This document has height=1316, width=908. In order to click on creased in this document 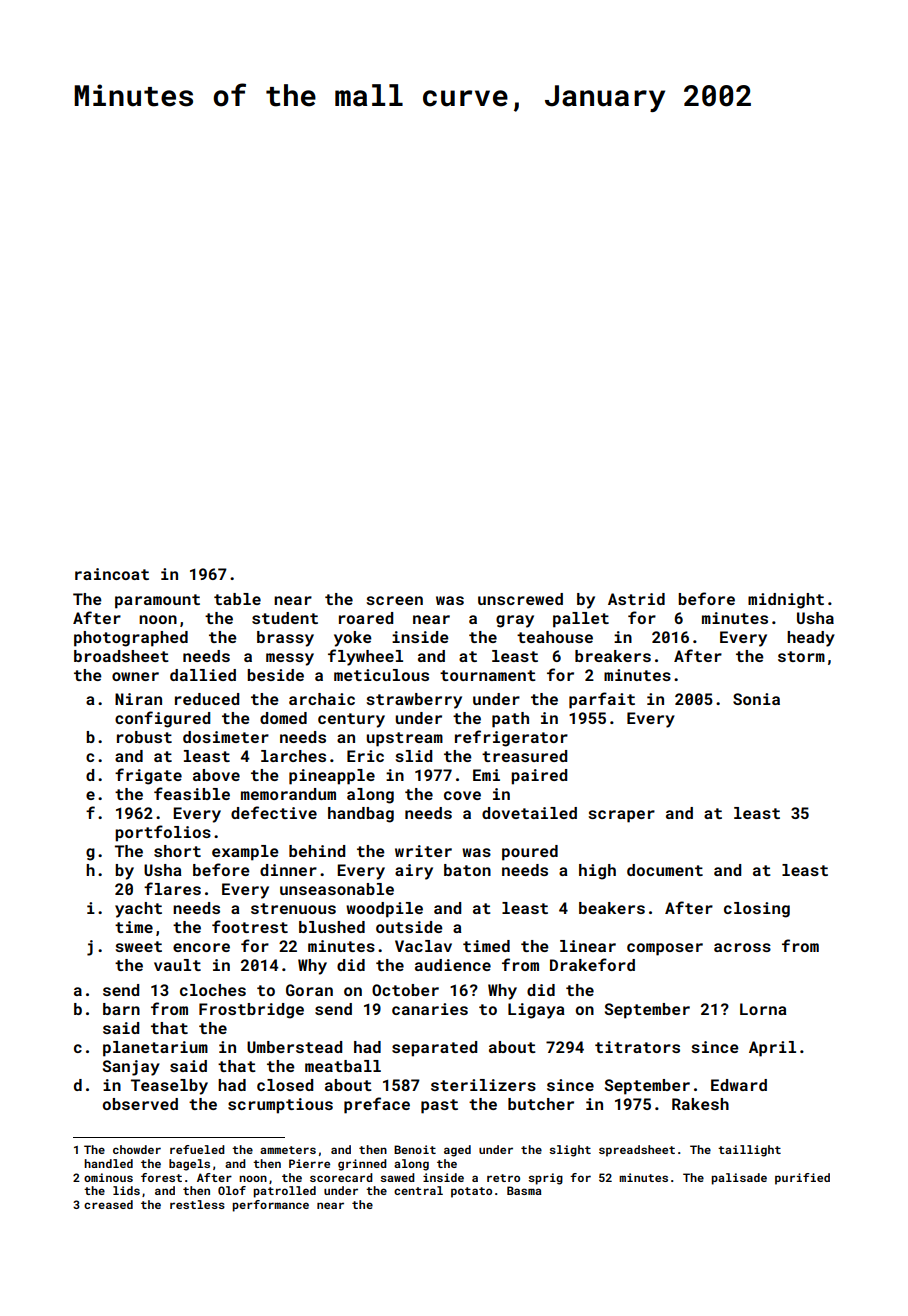, I will do `click(108, 1204)`.
